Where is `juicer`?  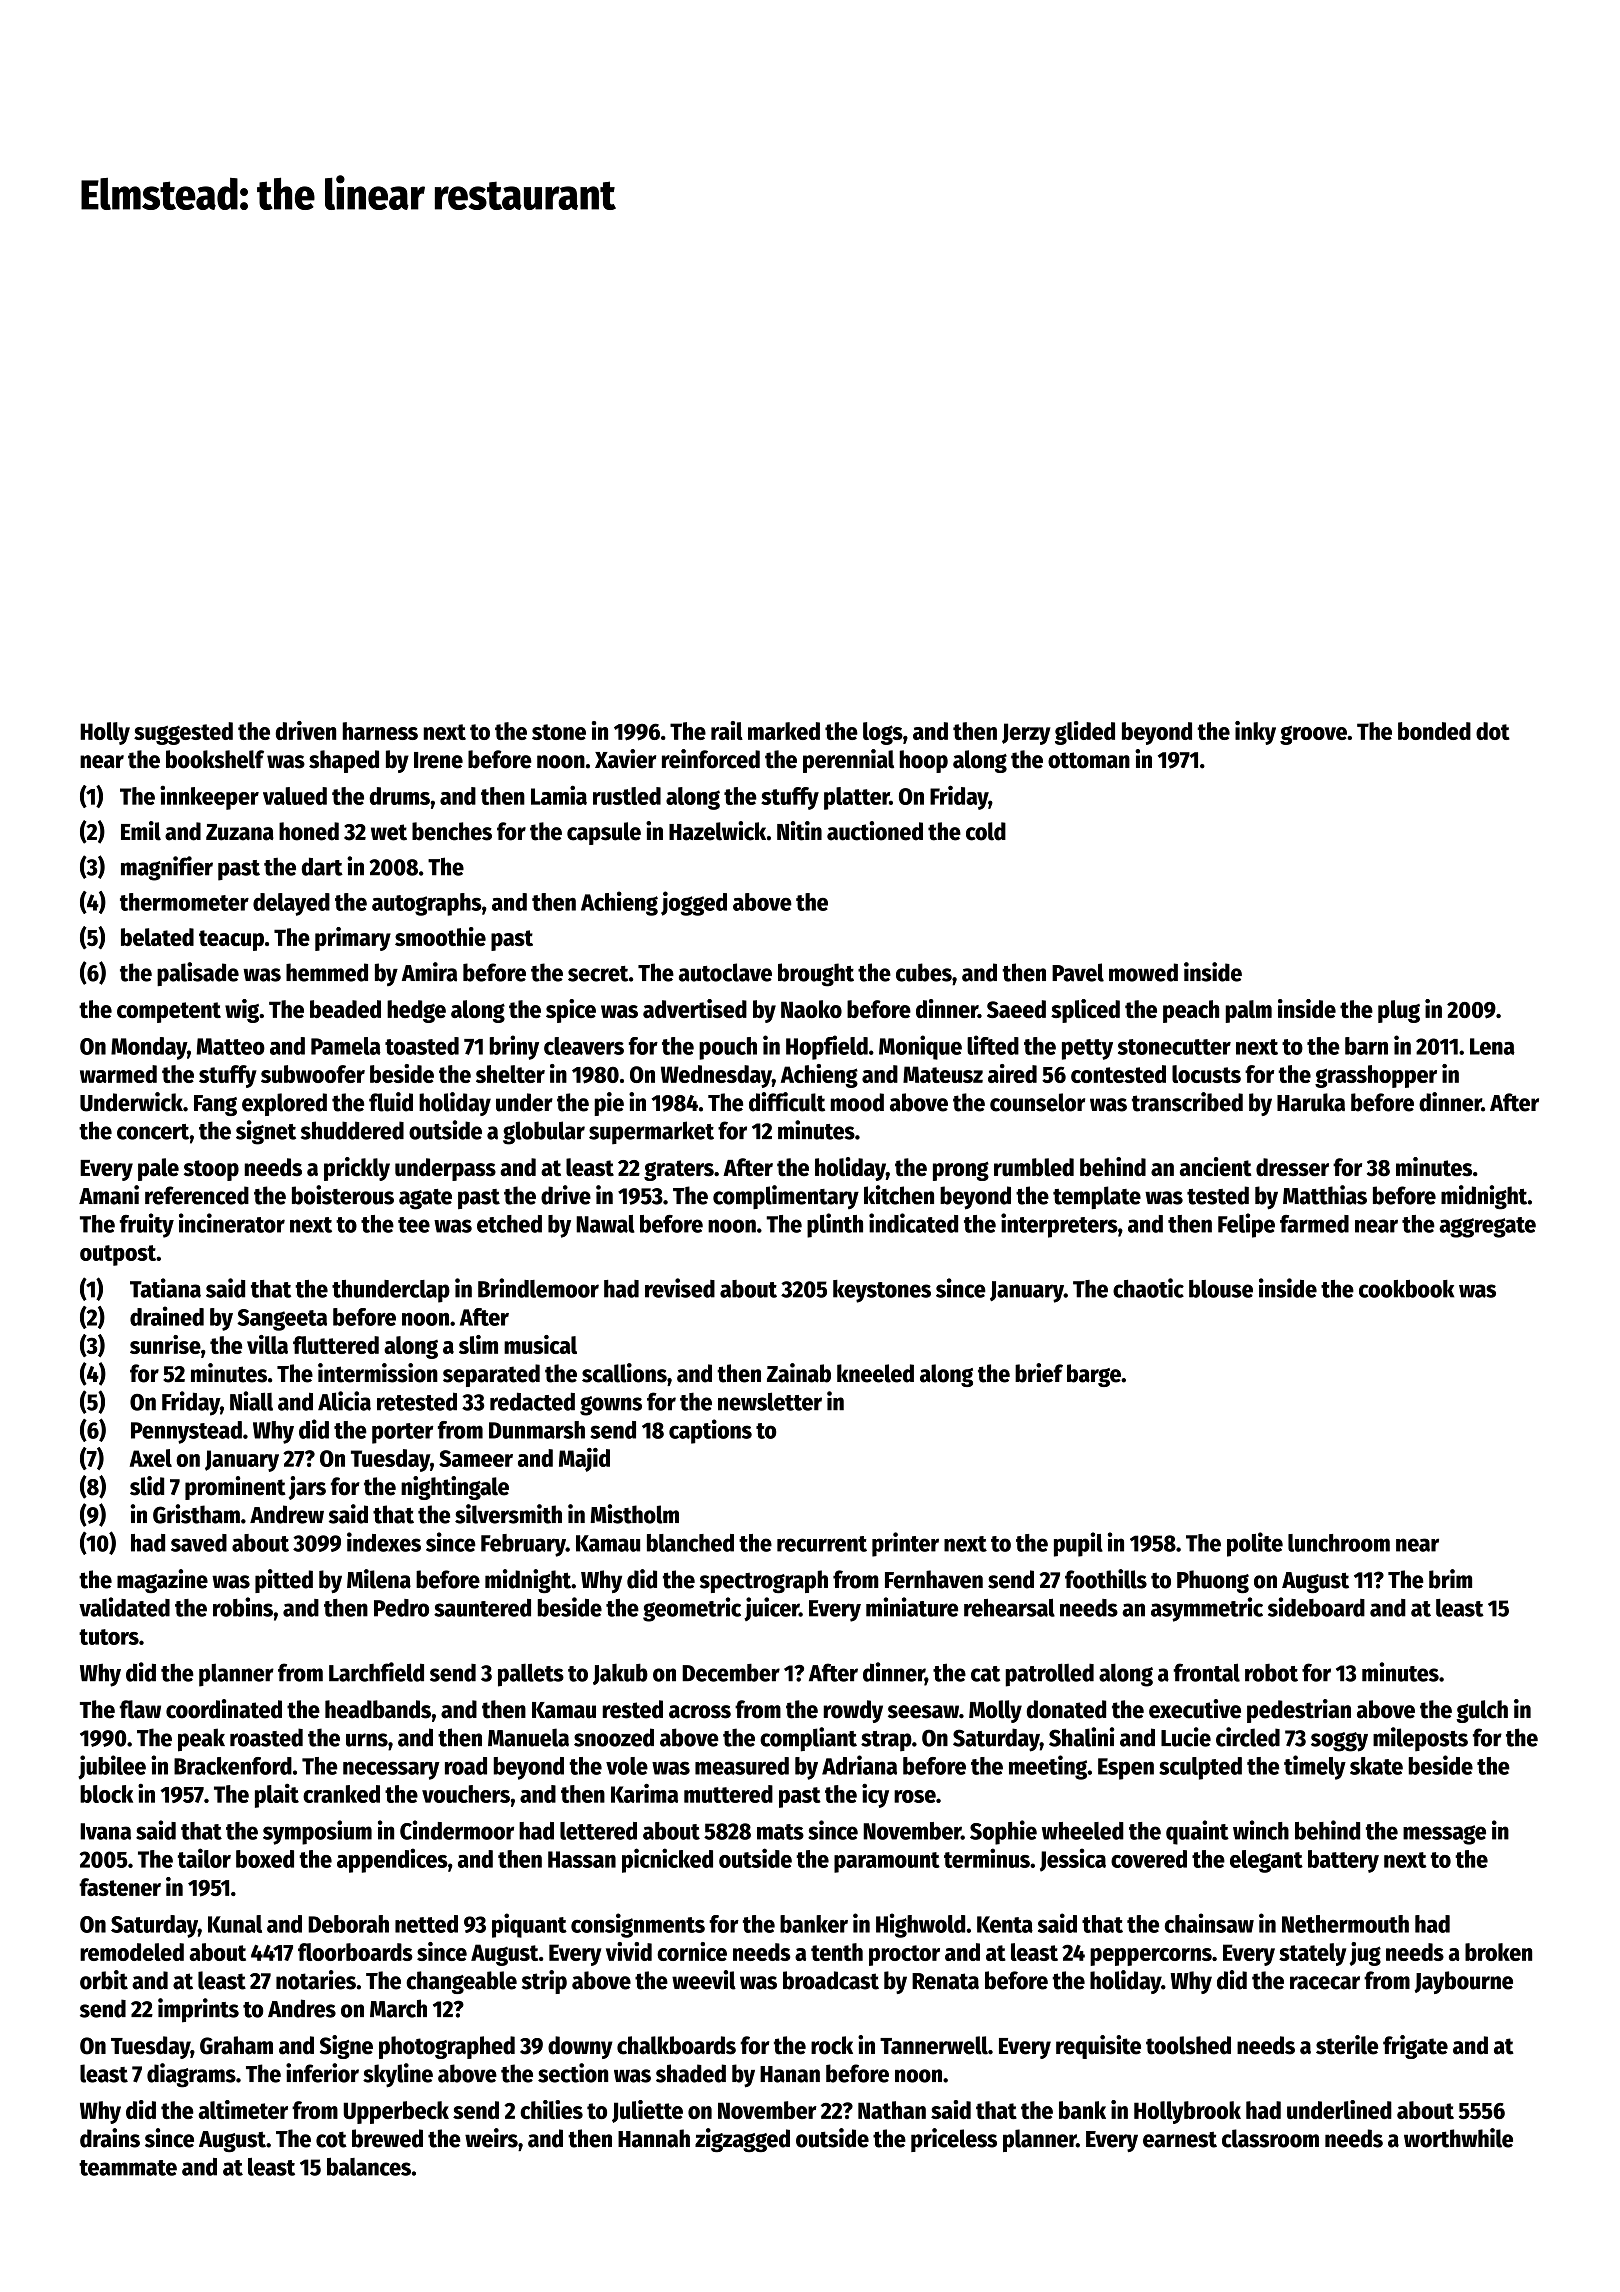 juicer is located at coordinates (771, 1609).
